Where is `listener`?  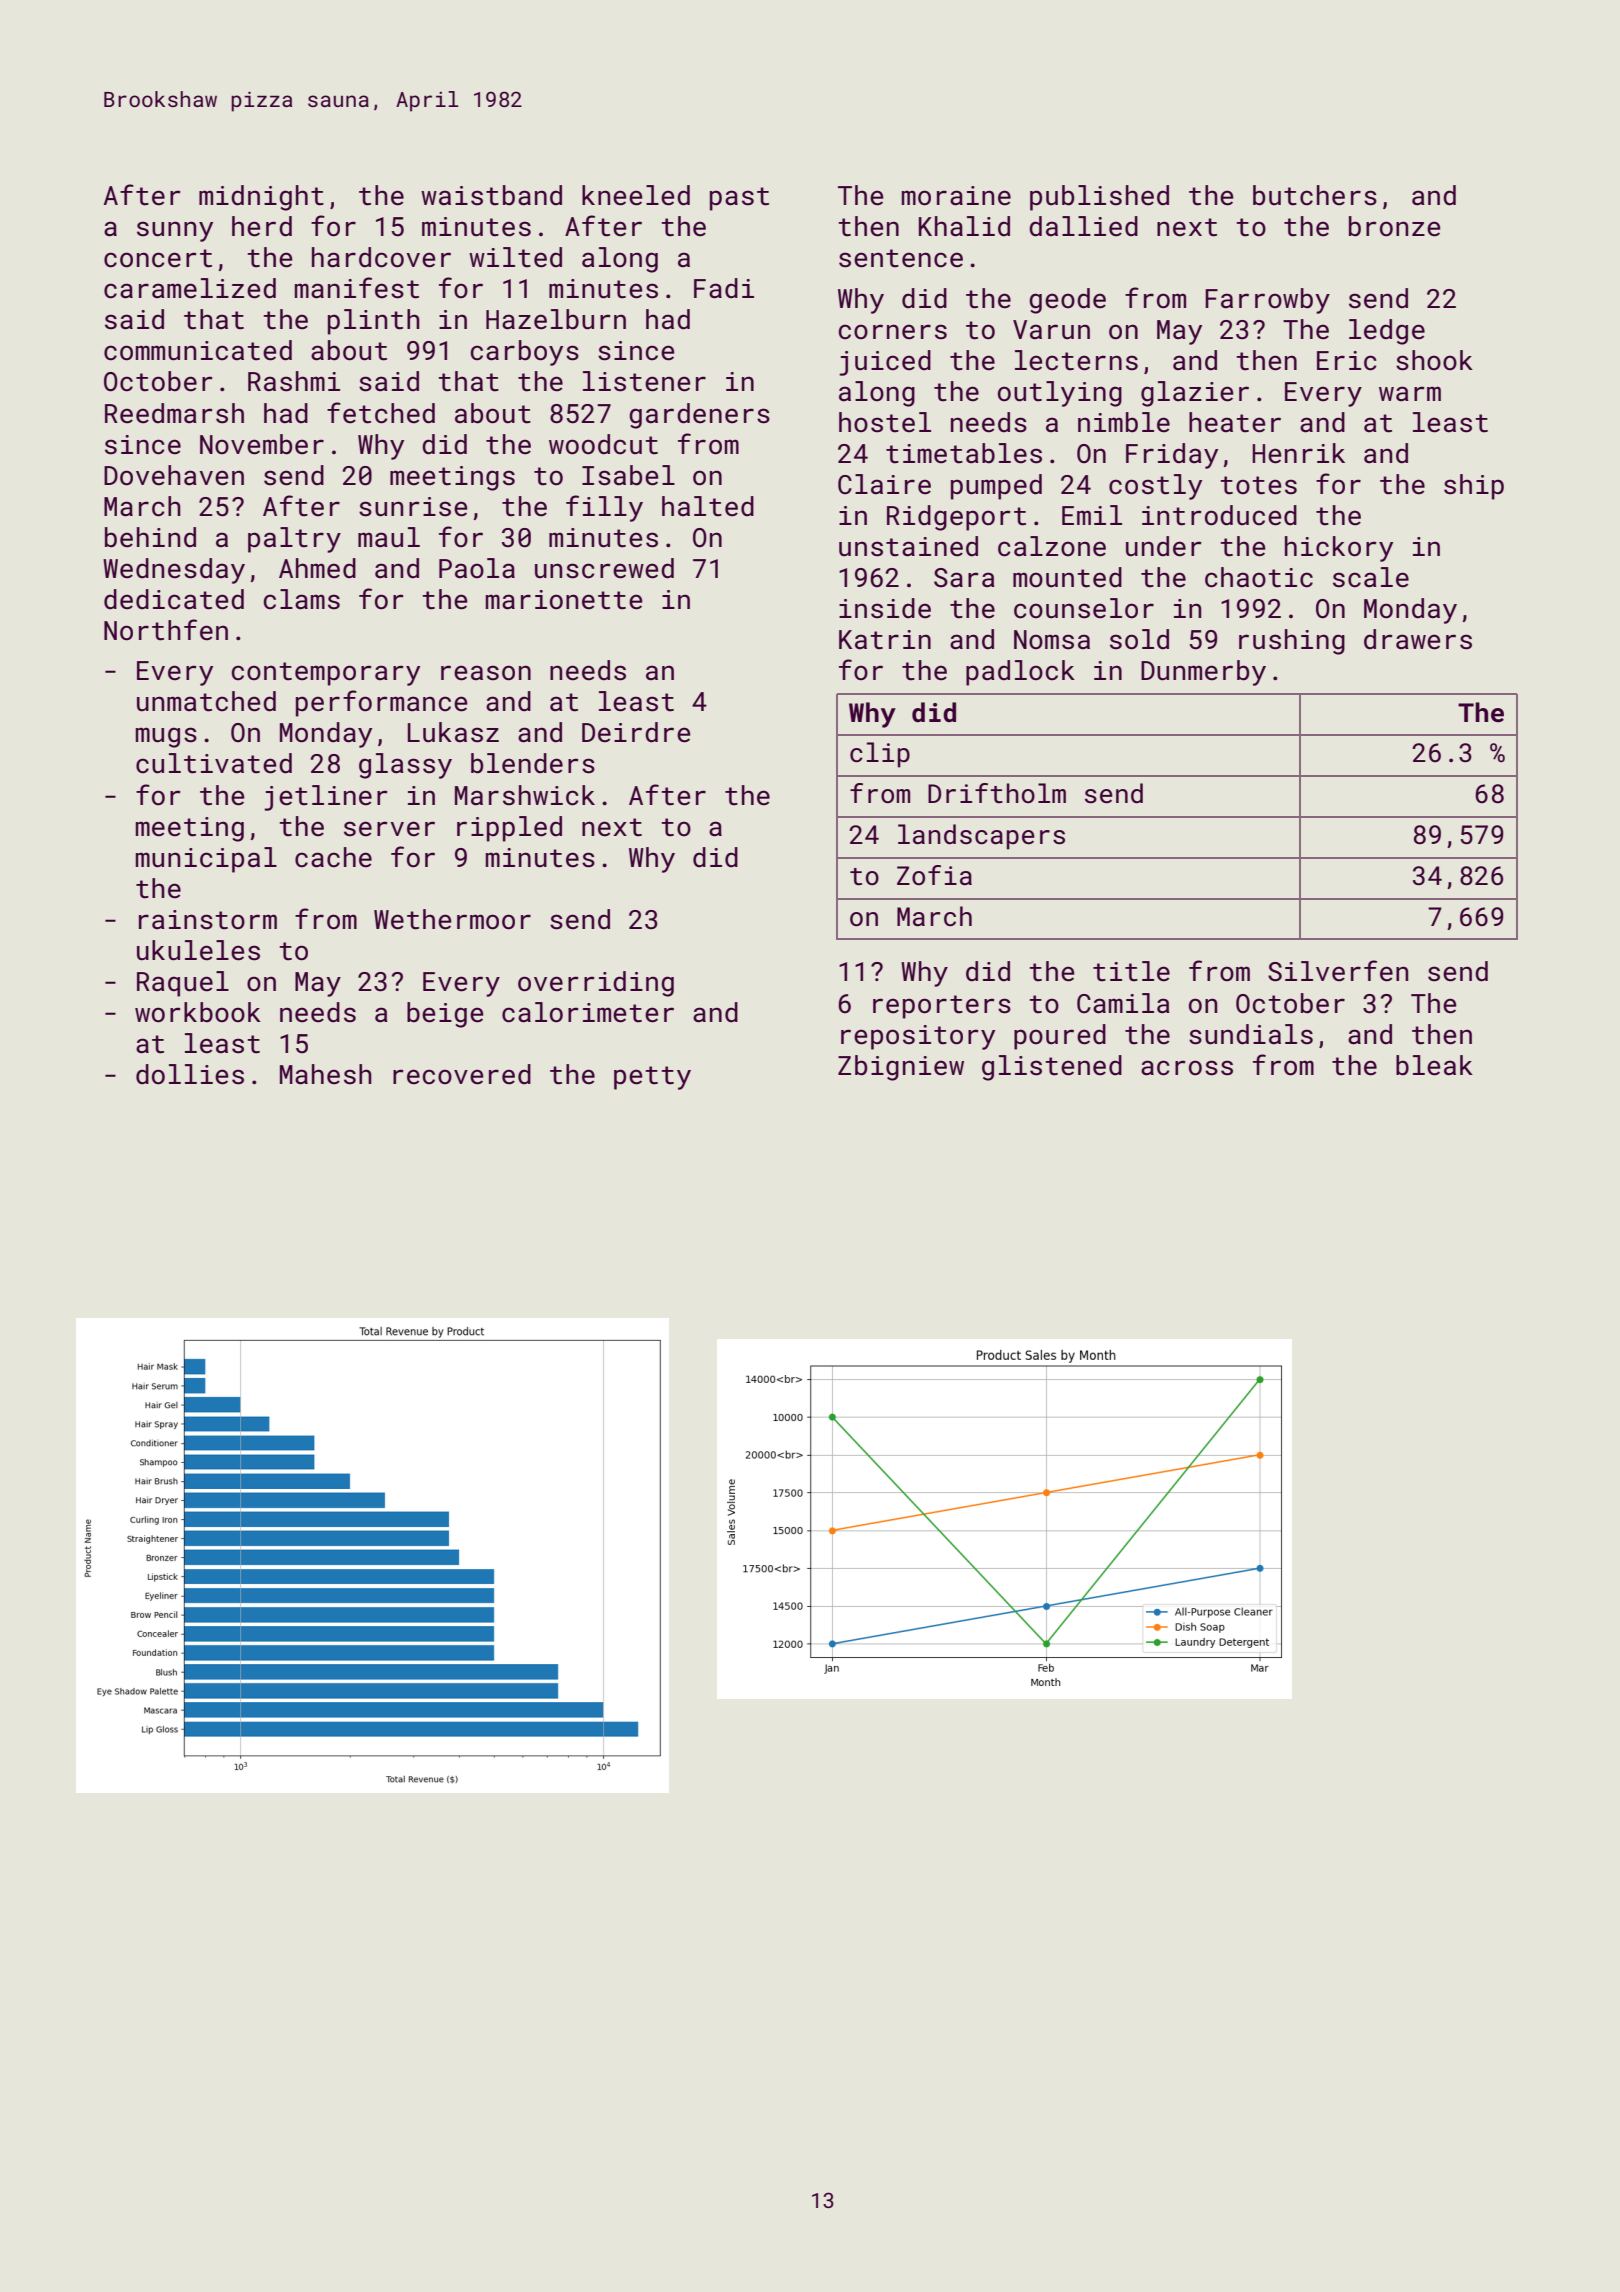 listener is located at coordinates (644, 381).
